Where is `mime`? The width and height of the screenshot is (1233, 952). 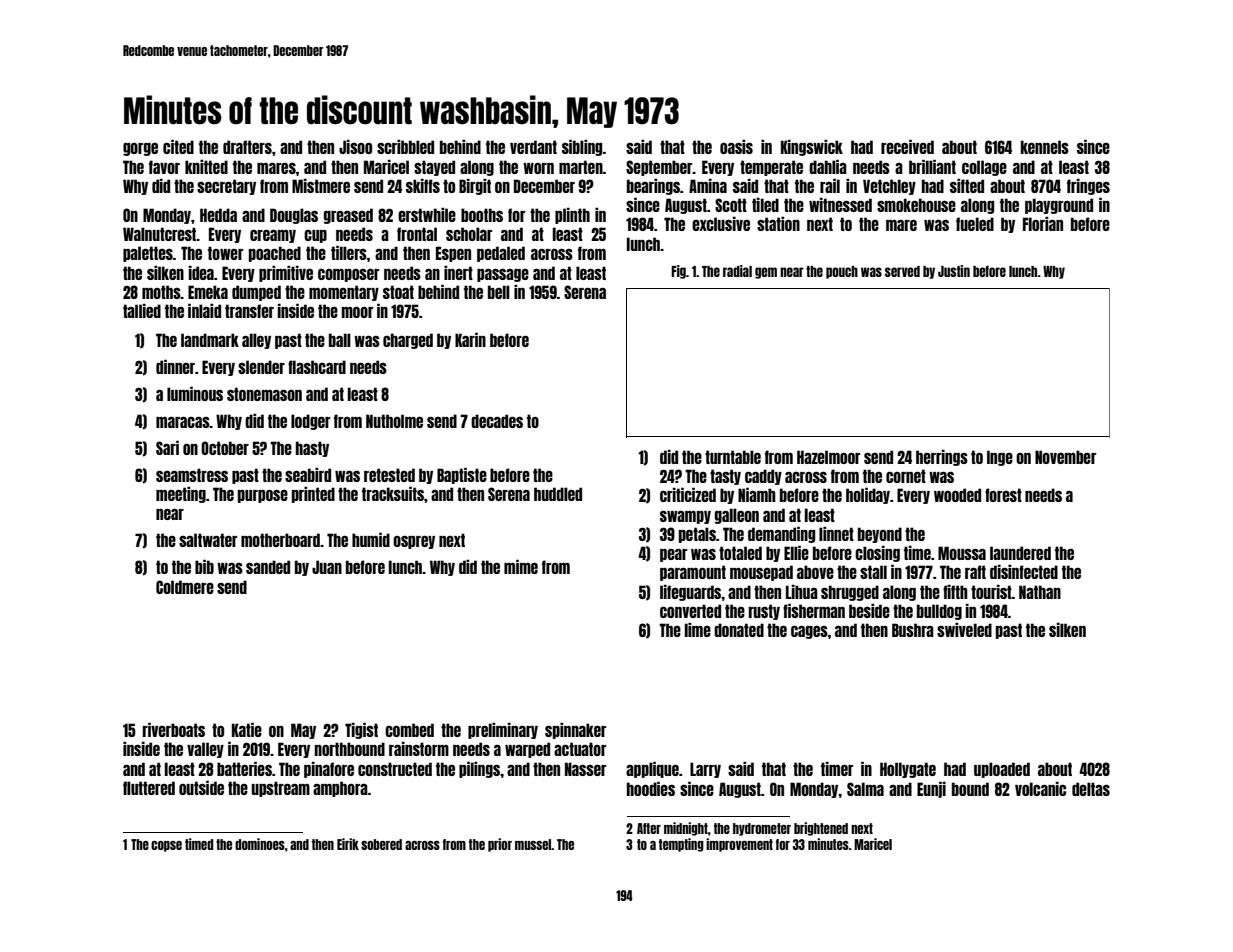 mime is located at coordinates (521, 566).
